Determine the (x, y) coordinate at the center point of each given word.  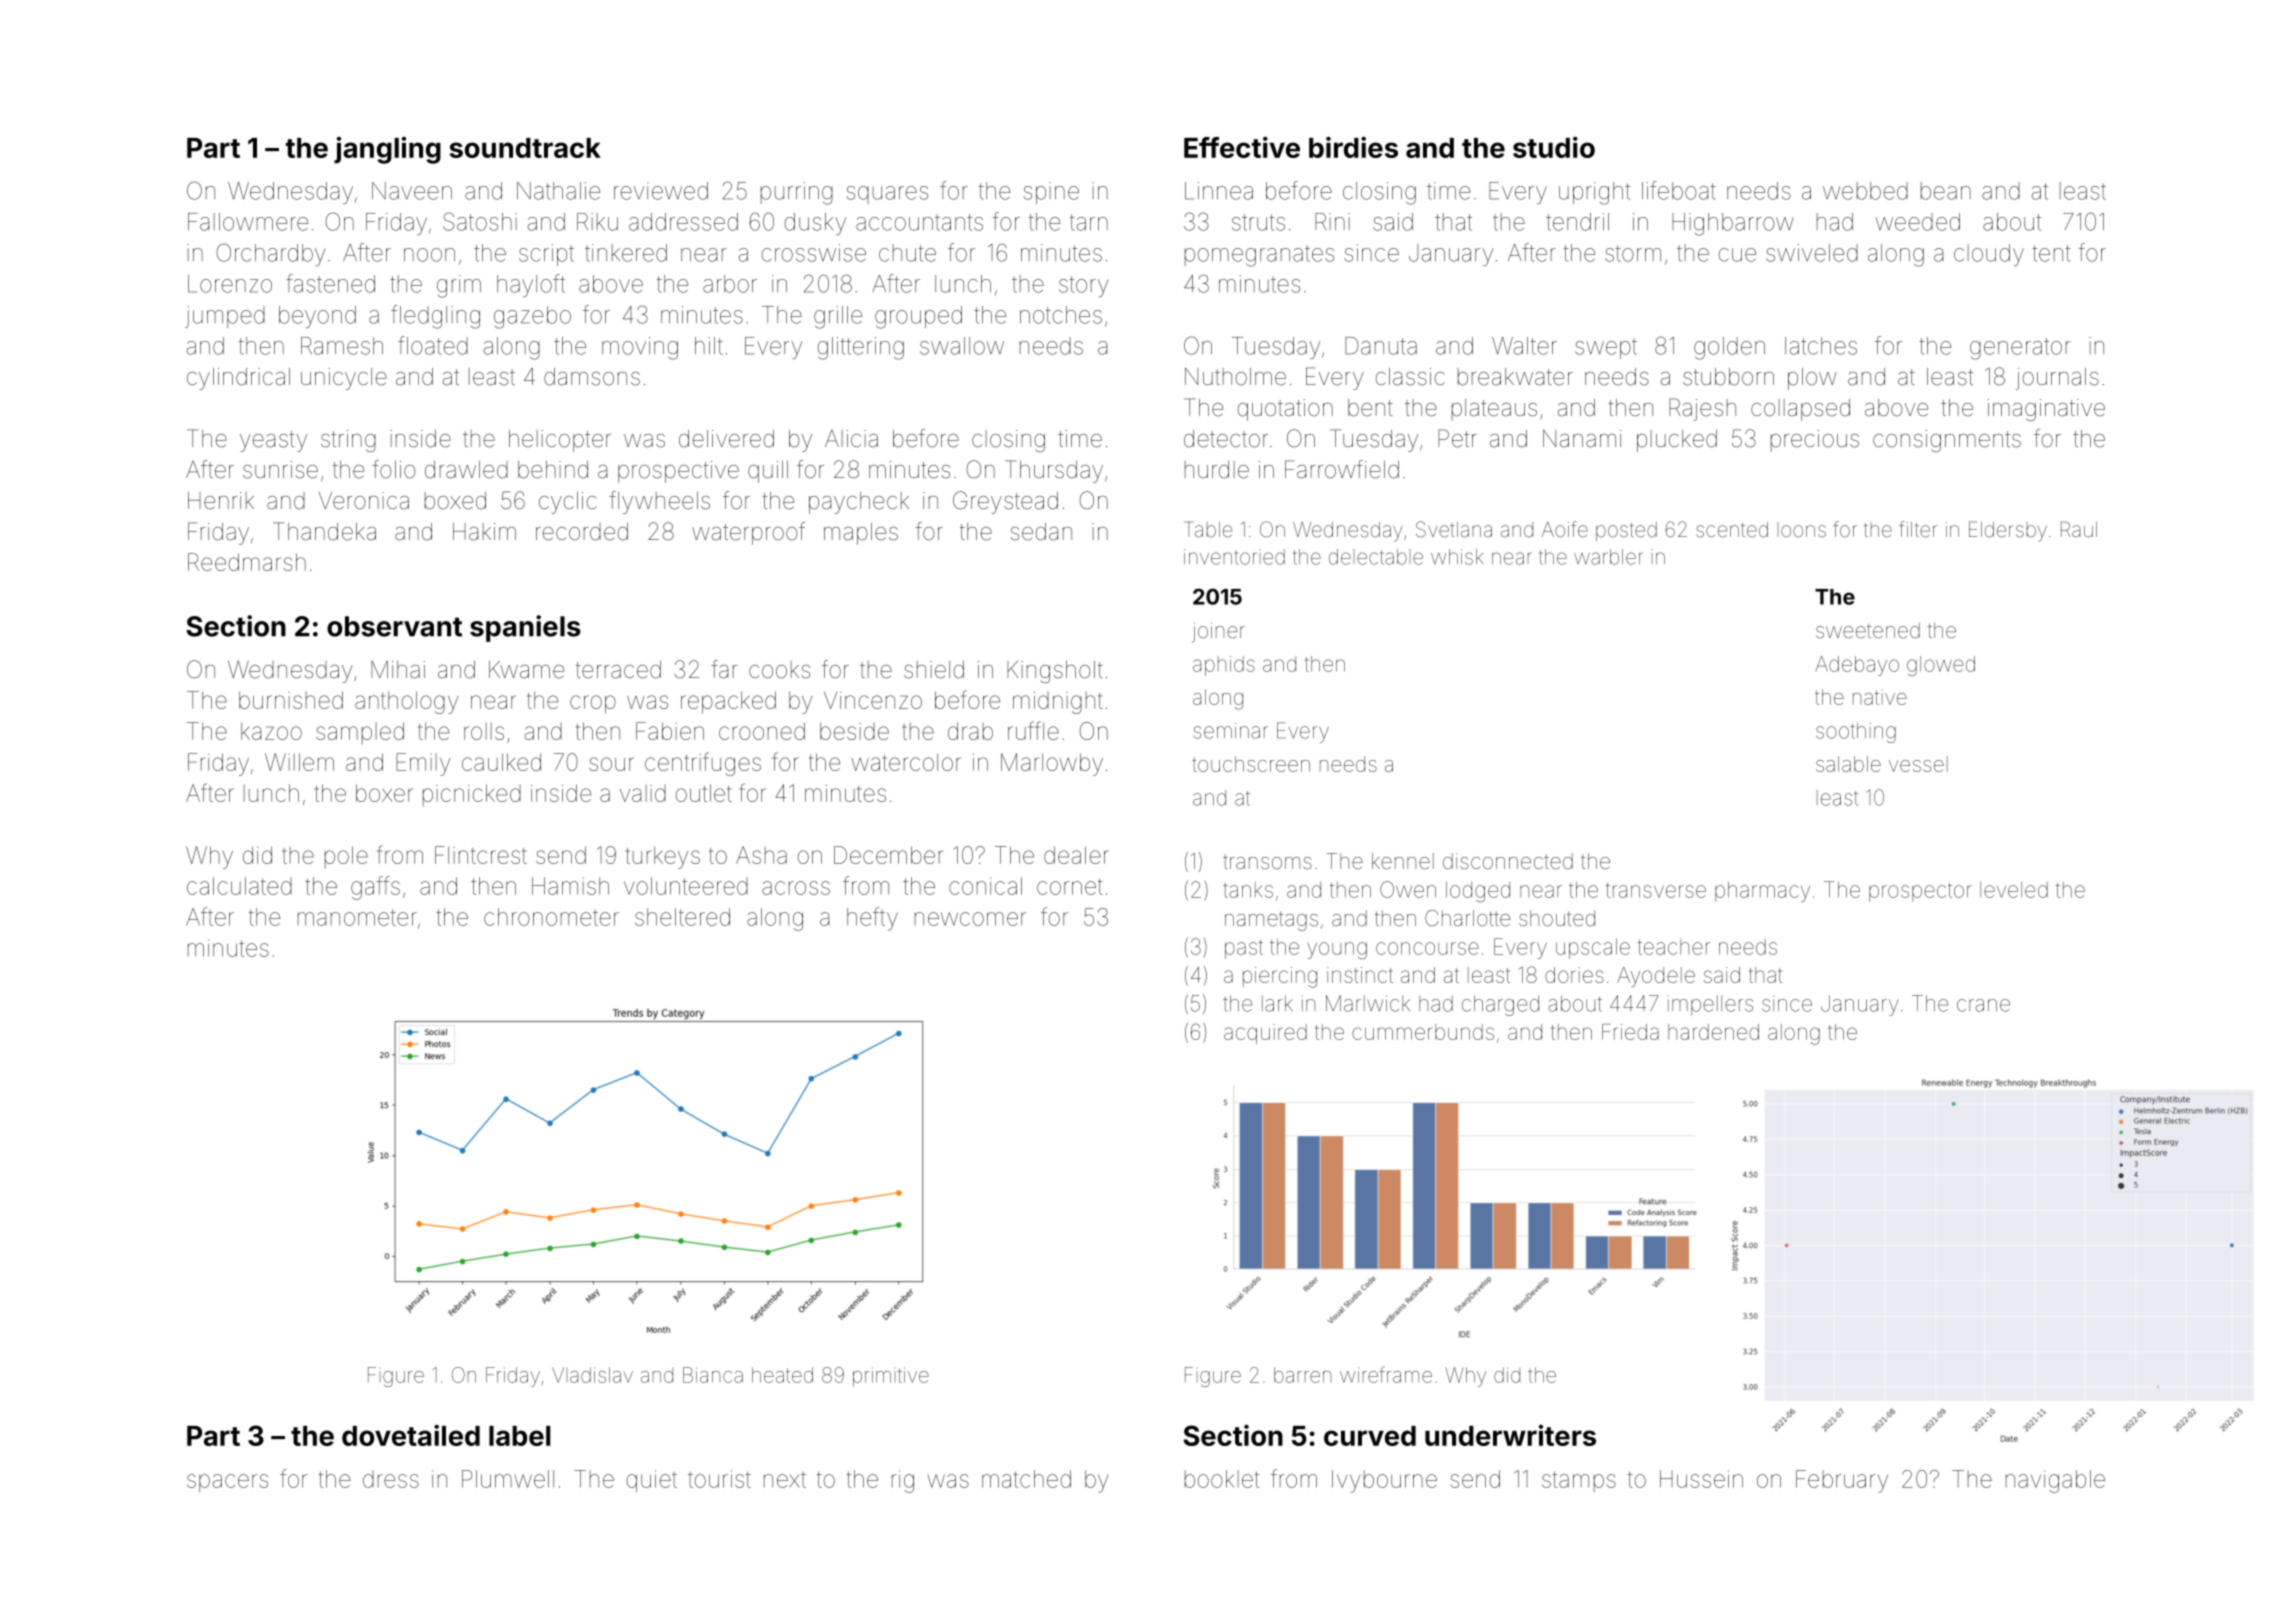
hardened (1713, 1032)
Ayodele (1656, 977)
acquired (1265, 1034)
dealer (1076, 855)
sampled (360, 733)
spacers (227, 1483)
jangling (387, 150)
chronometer (551, 917)
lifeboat (1679, 190)
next (785, 1480)
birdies (1353, 147)
